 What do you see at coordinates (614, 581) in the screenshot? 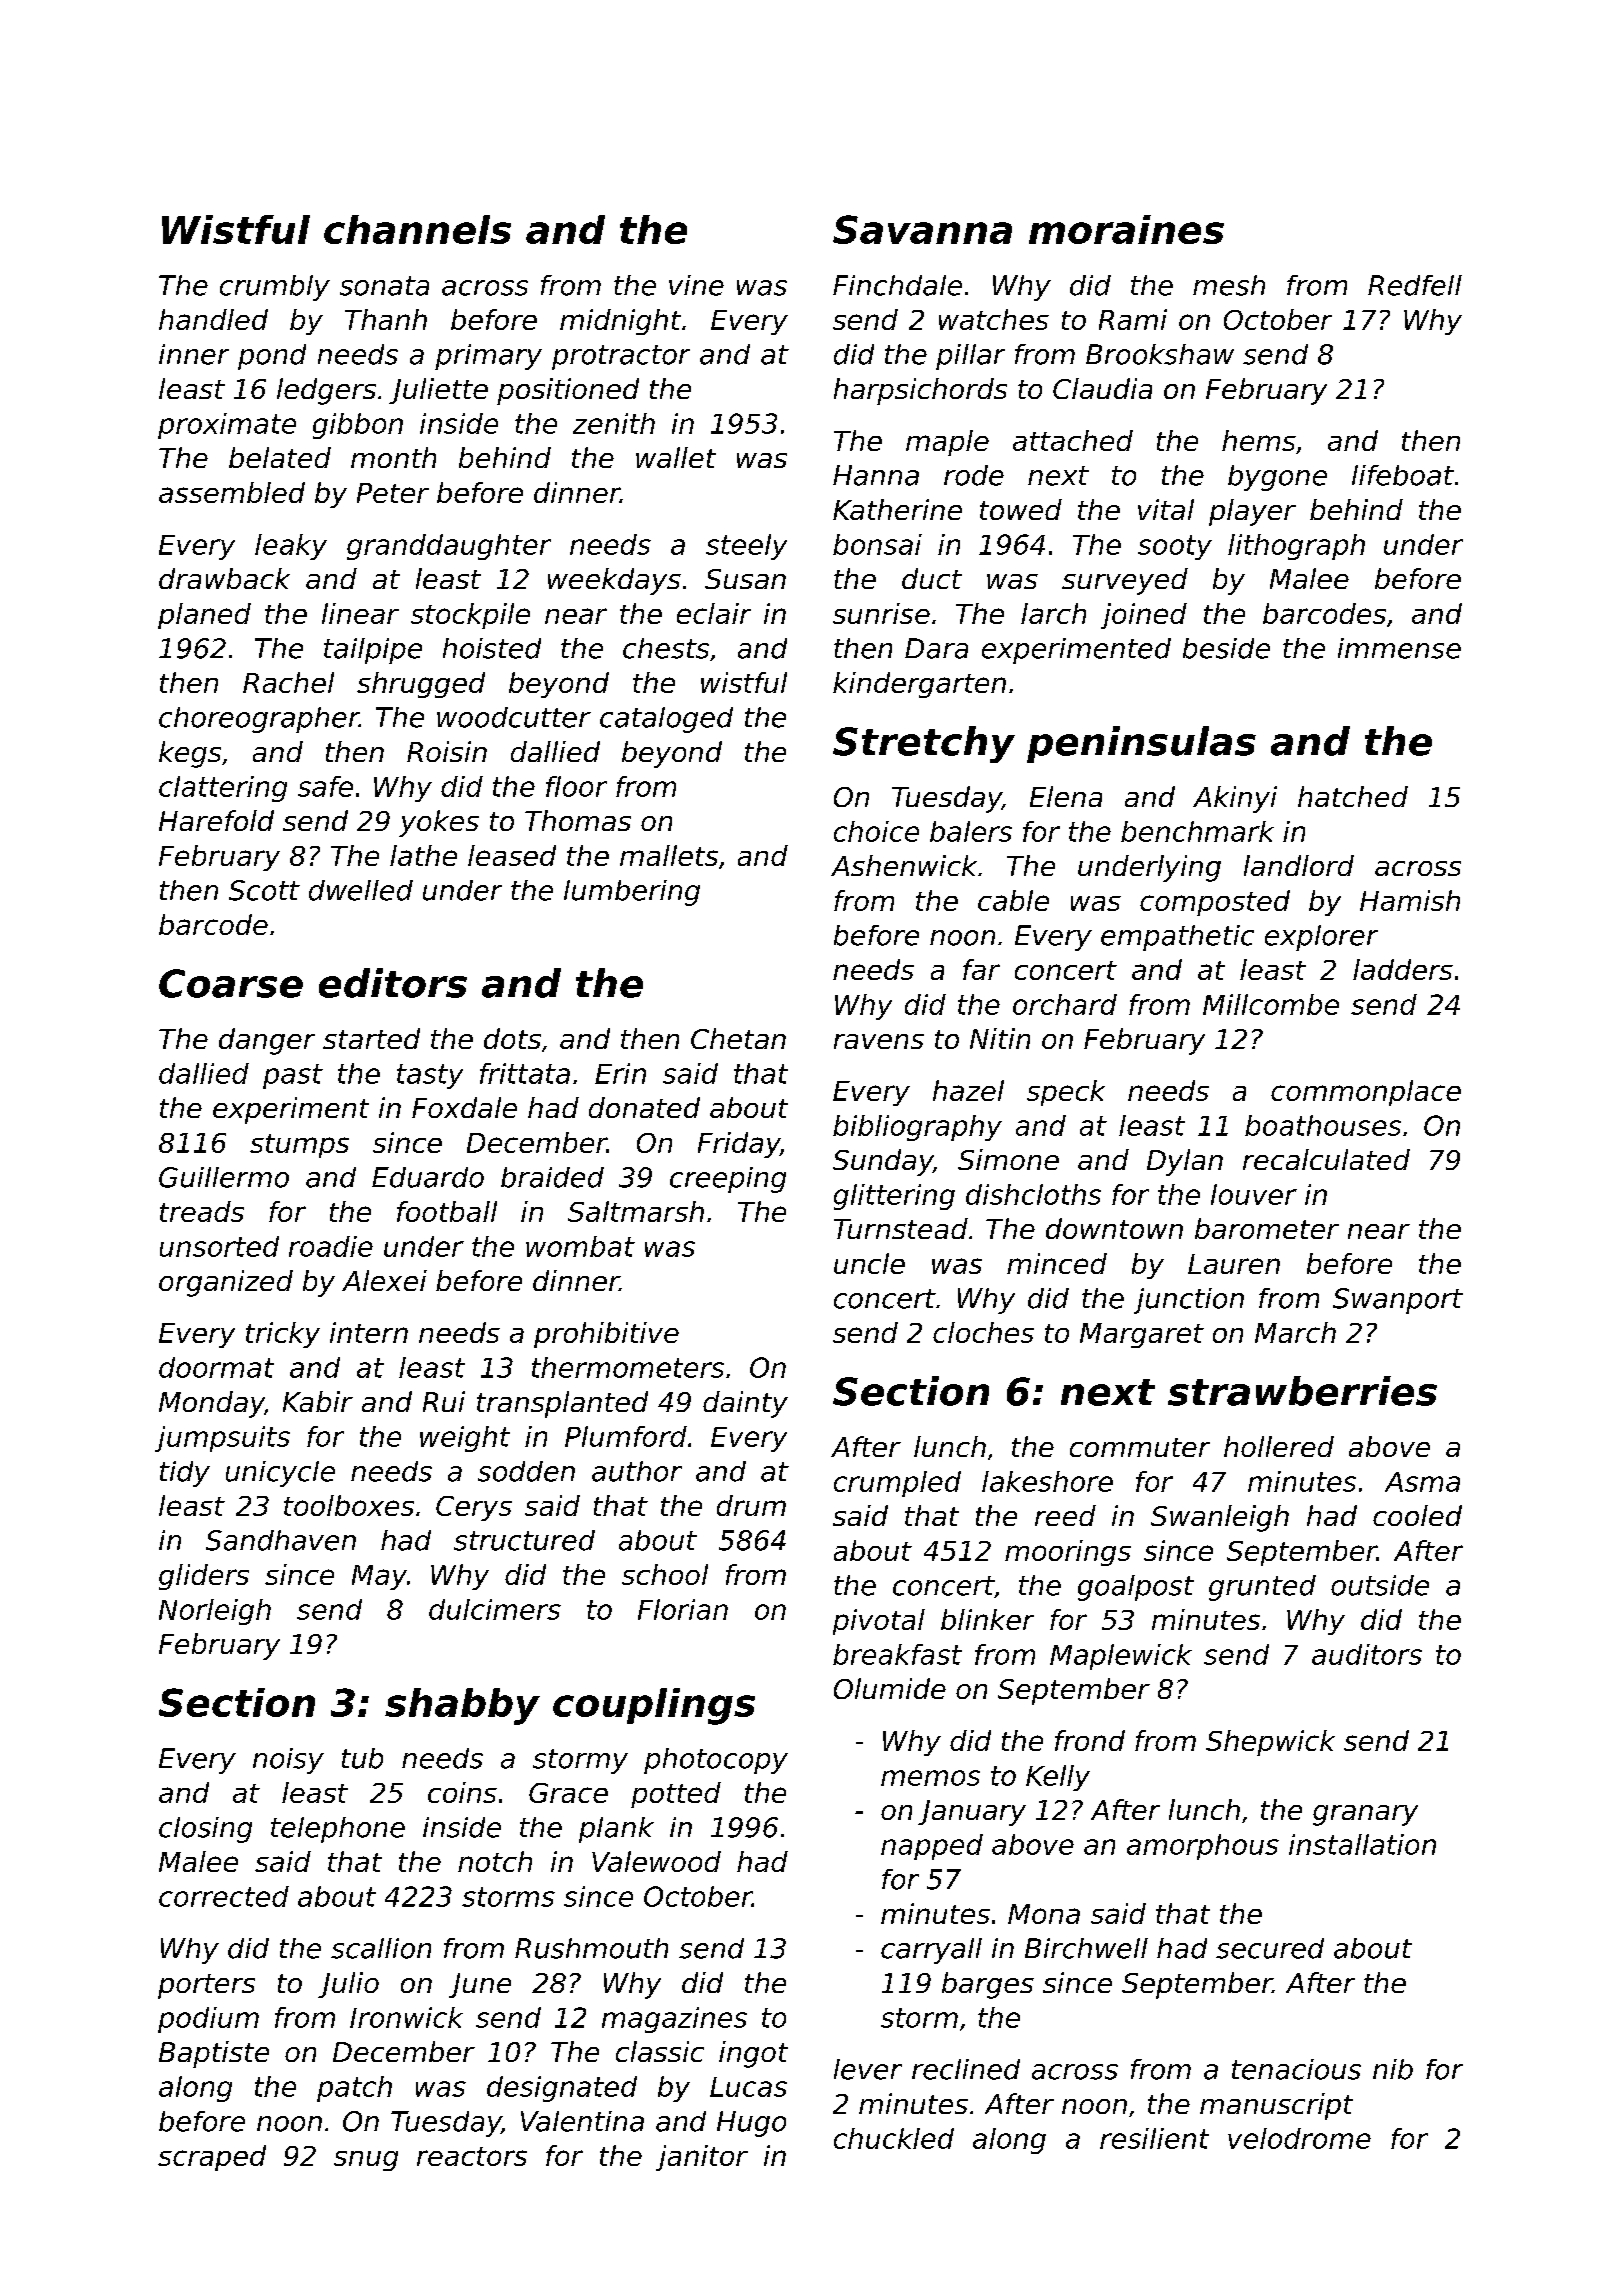
I see `weekdays` at bounding box center [614, 581].
